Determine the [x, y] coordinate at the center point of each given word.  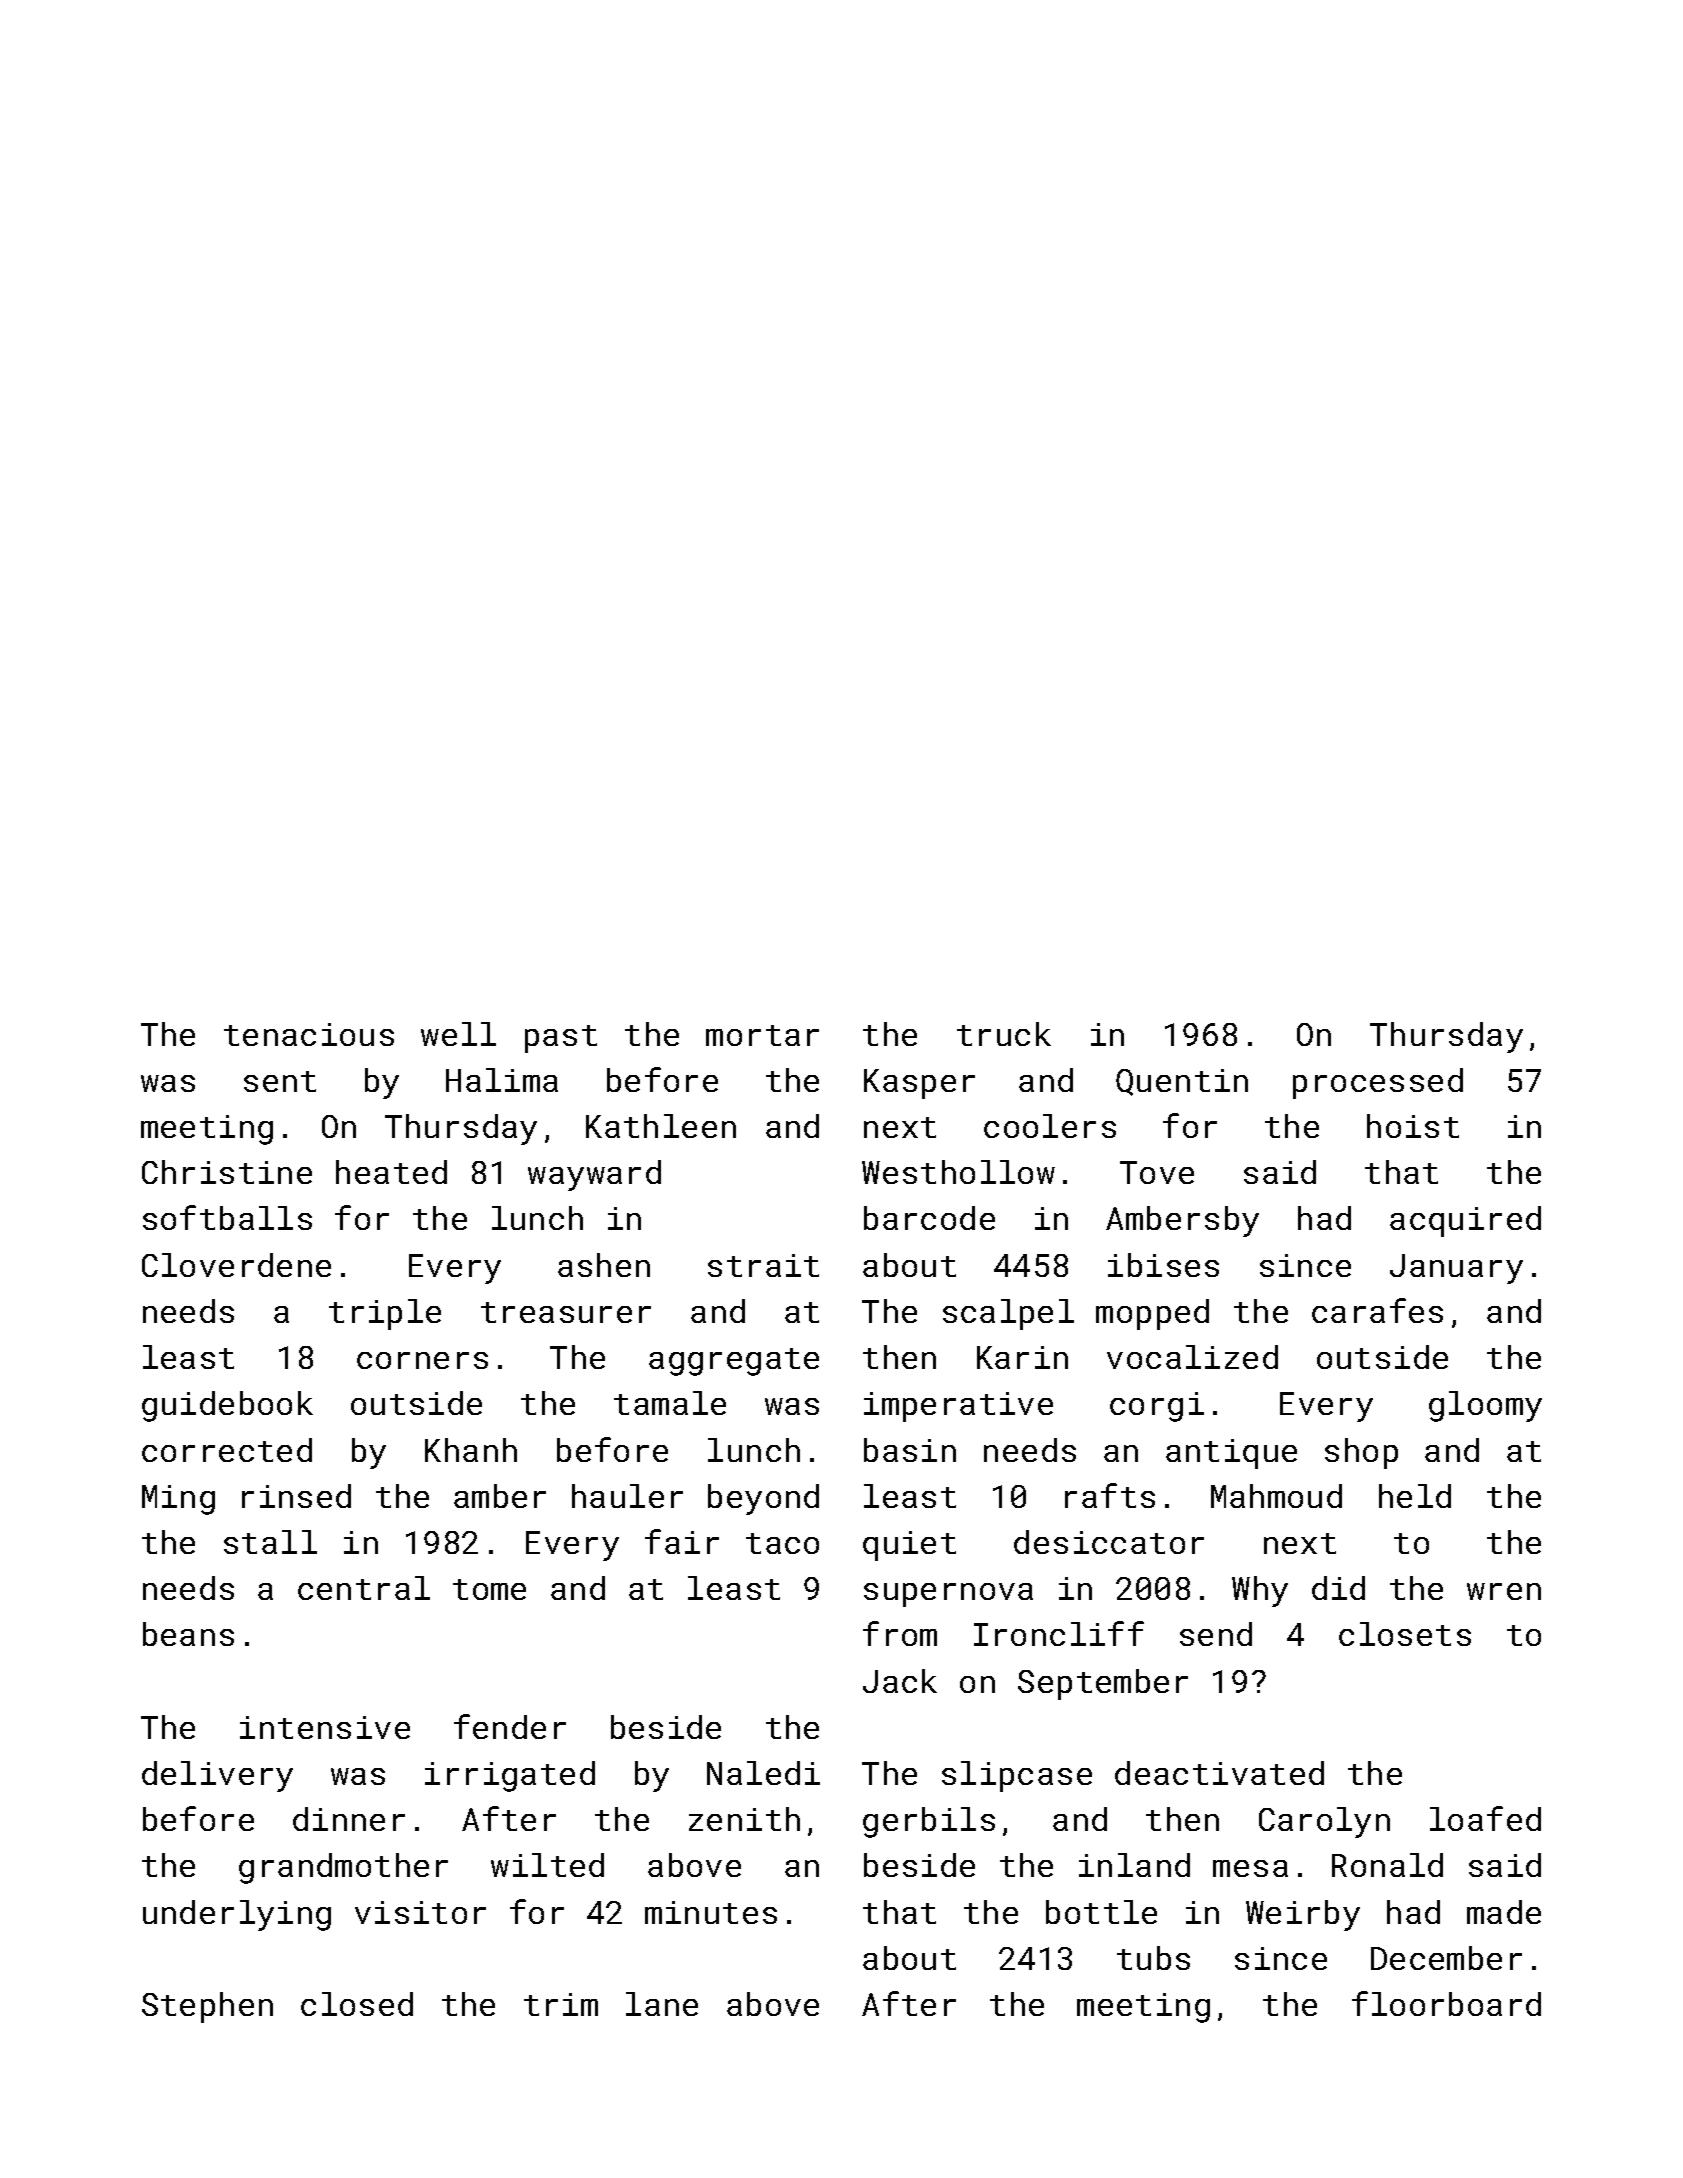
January [1456, 1269]
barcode [929, 1218]
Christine [227, 1172]
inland [1134, 1865]
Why [1260, 1591]
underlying [237, 1915]
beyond [763, 1499]
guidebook [227, 1406]
